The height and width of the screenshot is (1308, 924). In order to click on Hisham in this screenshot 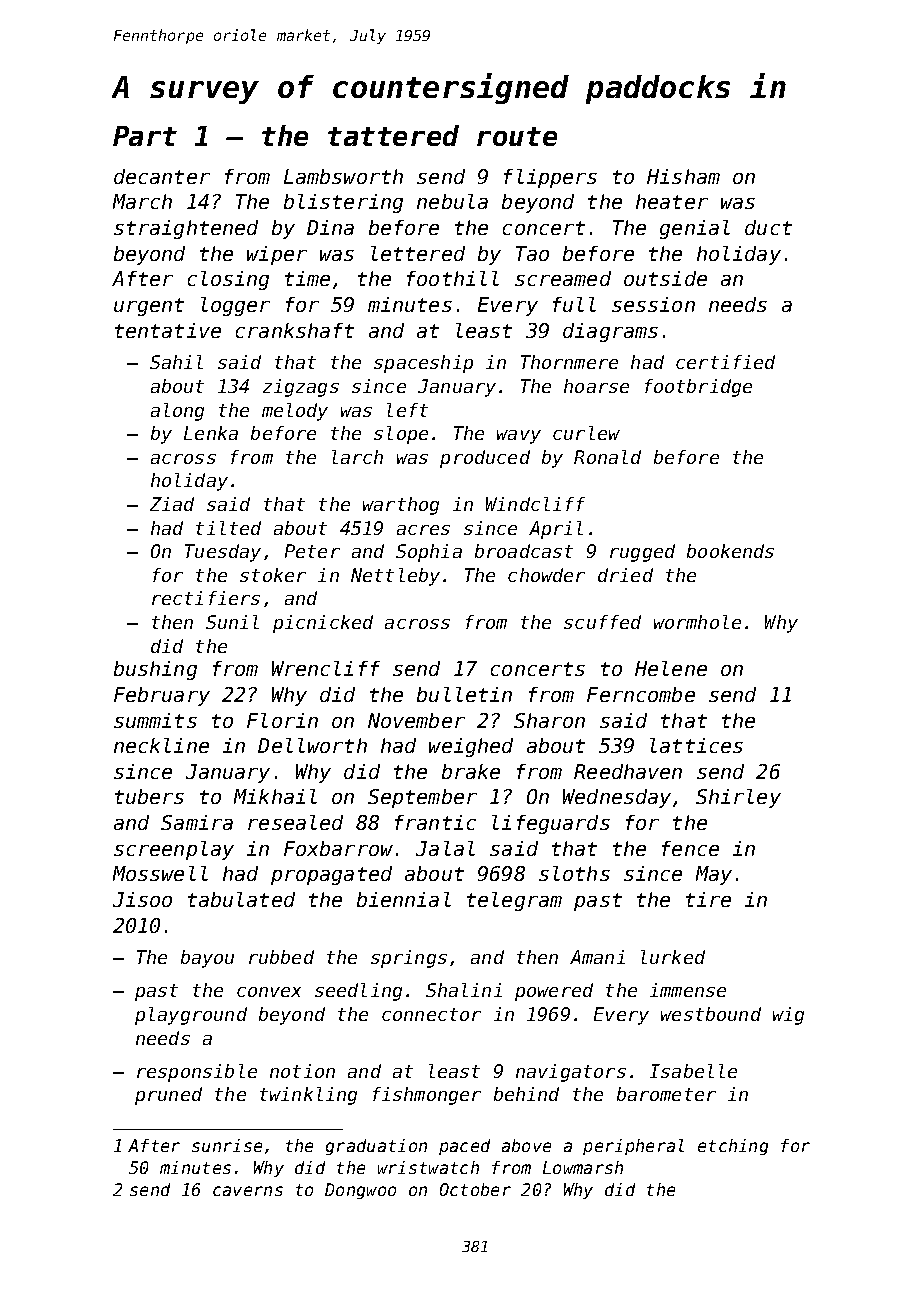, I will do `click(683, 176)`.
